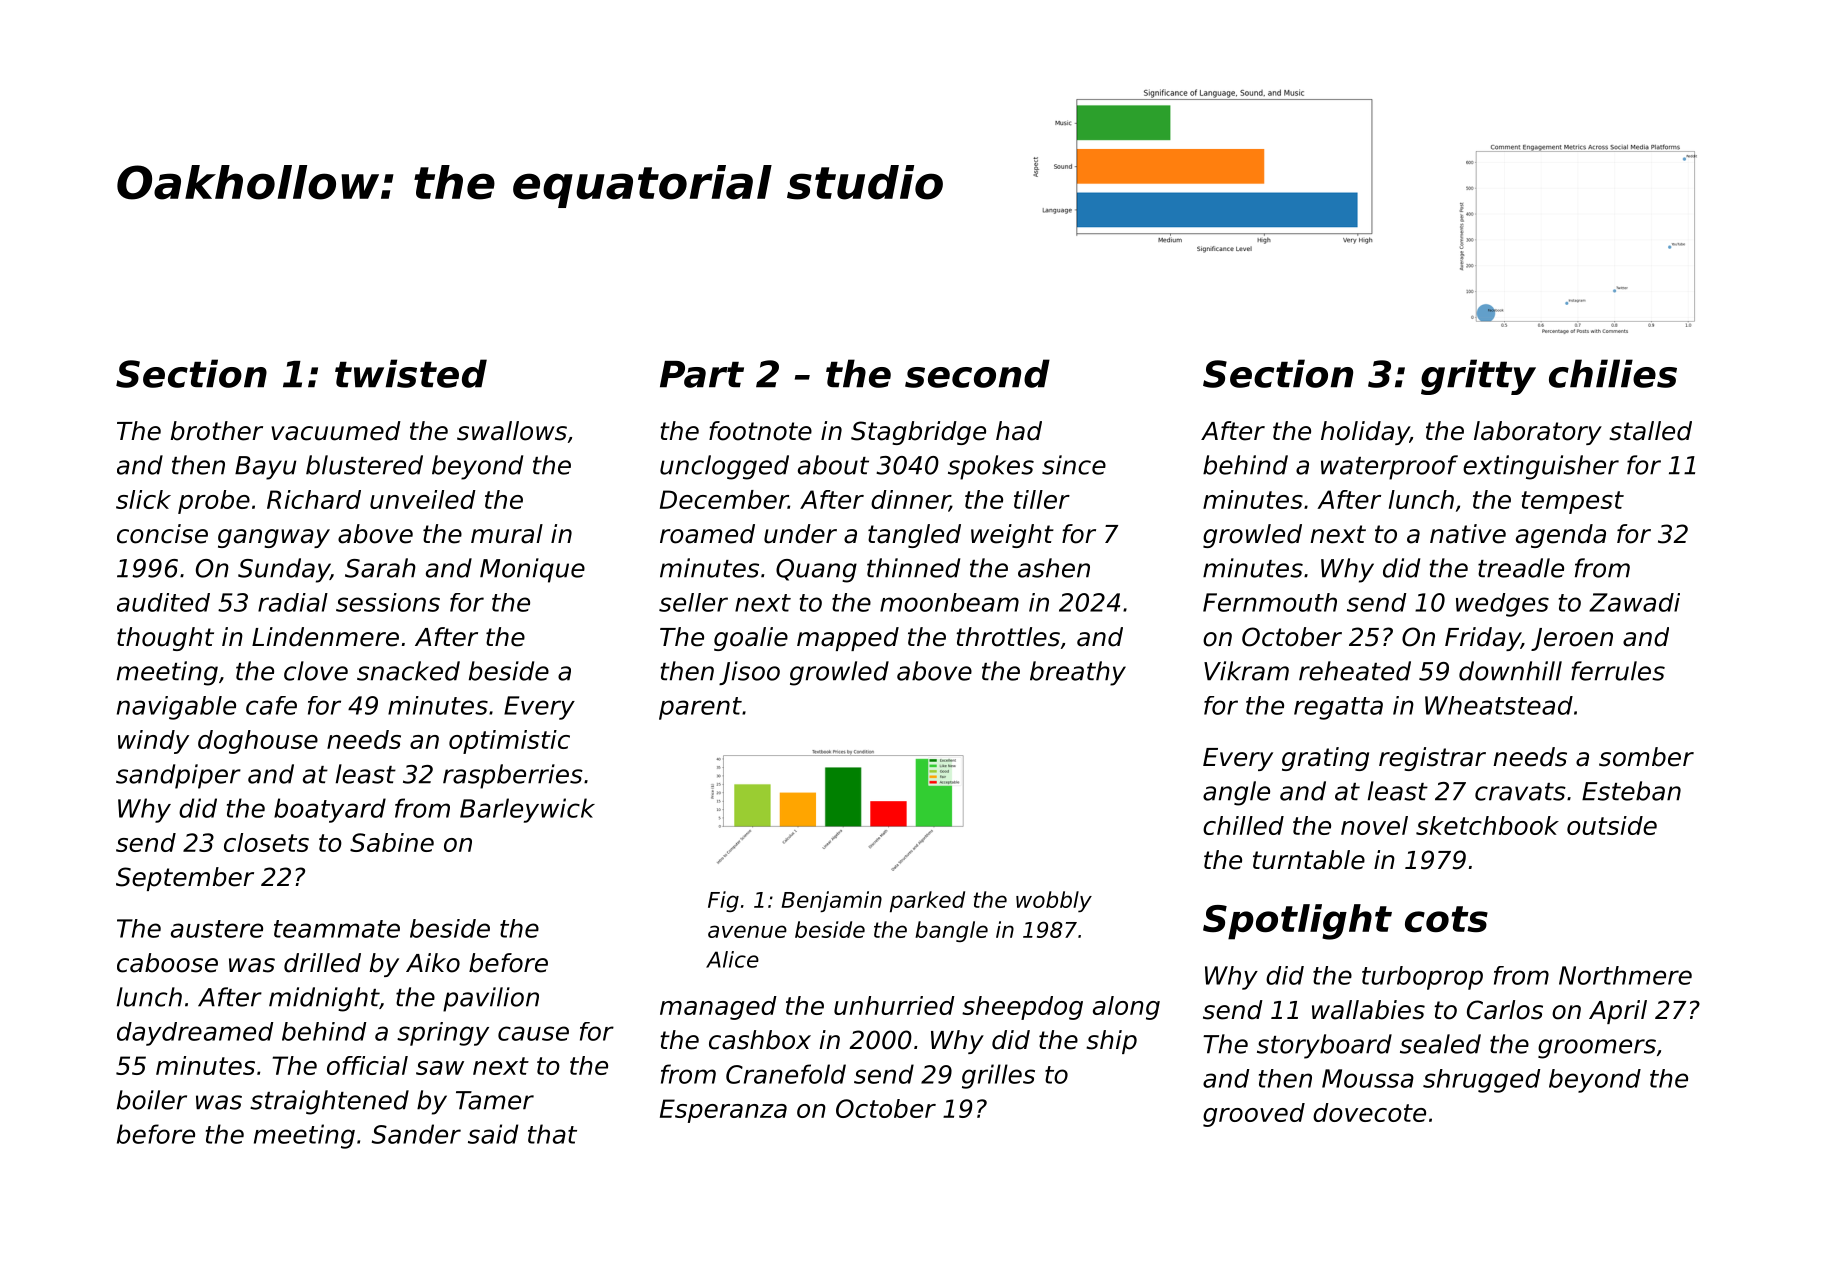 The width and height of the screenshot is (1821, 1287). Describe the element at coordinates (1325, 759) in the screenshot. I see `grating` at that location.
